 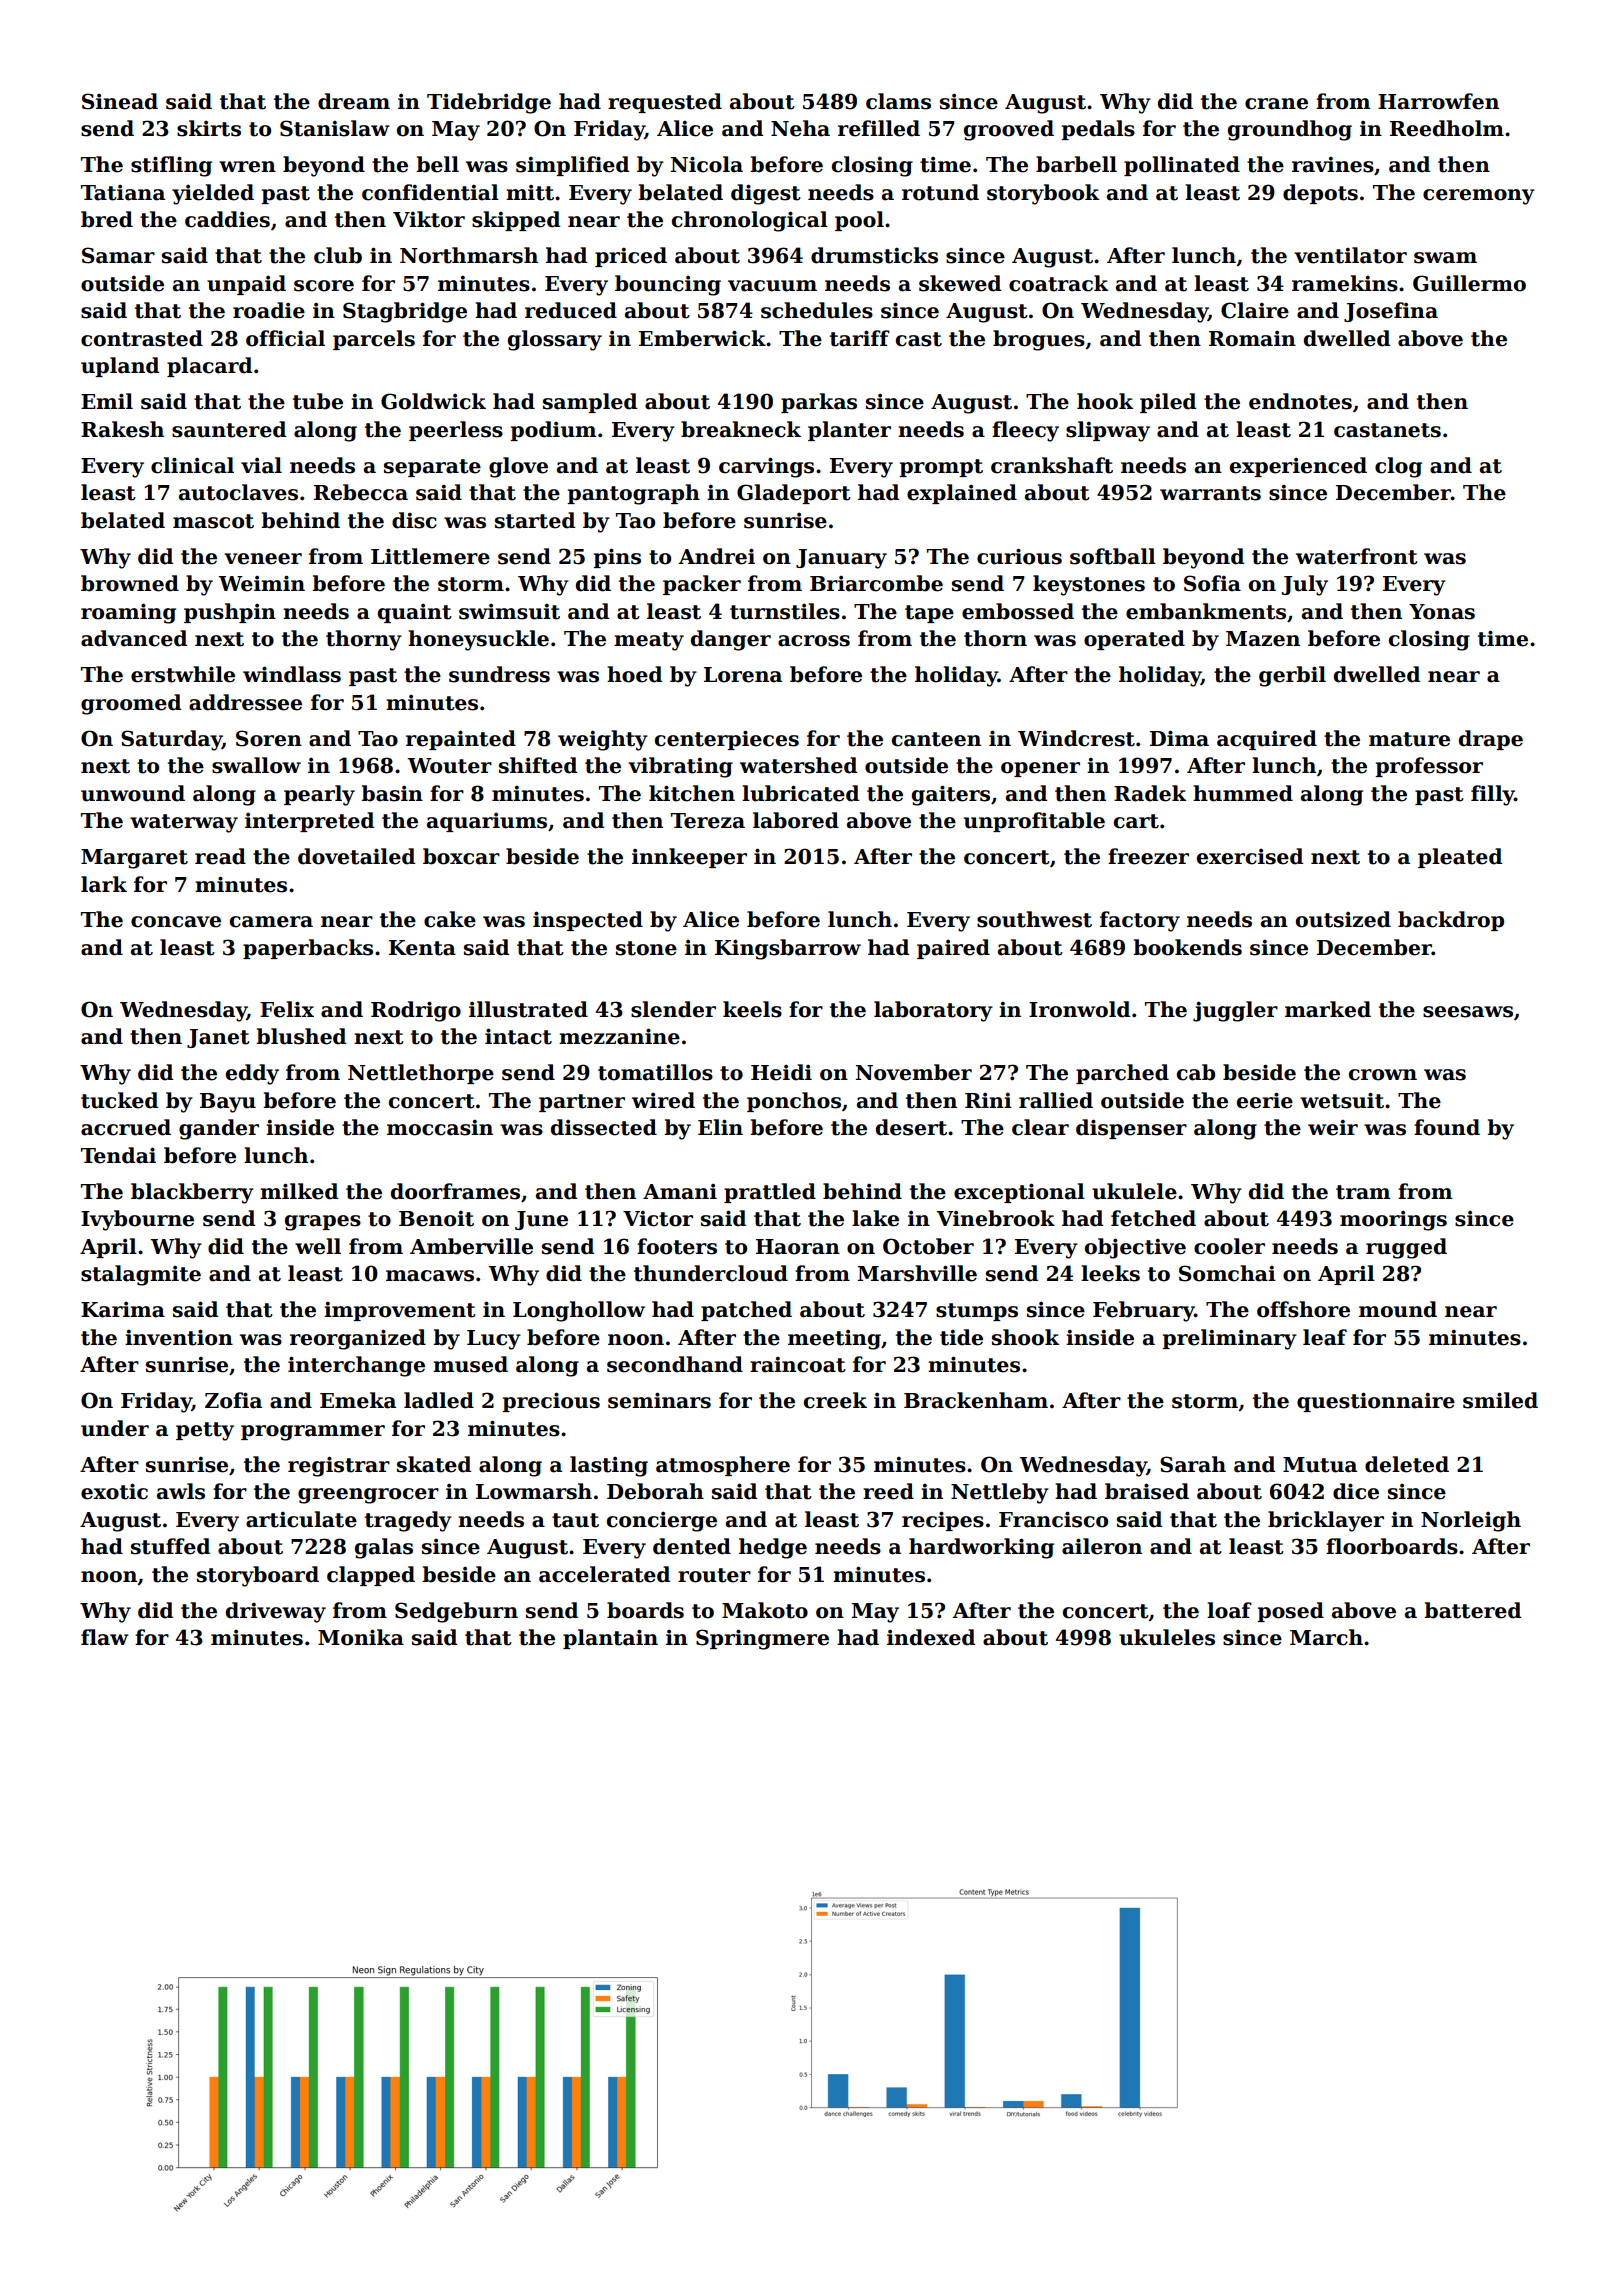 I want to click on operated, so click(x=1134, y=640).
